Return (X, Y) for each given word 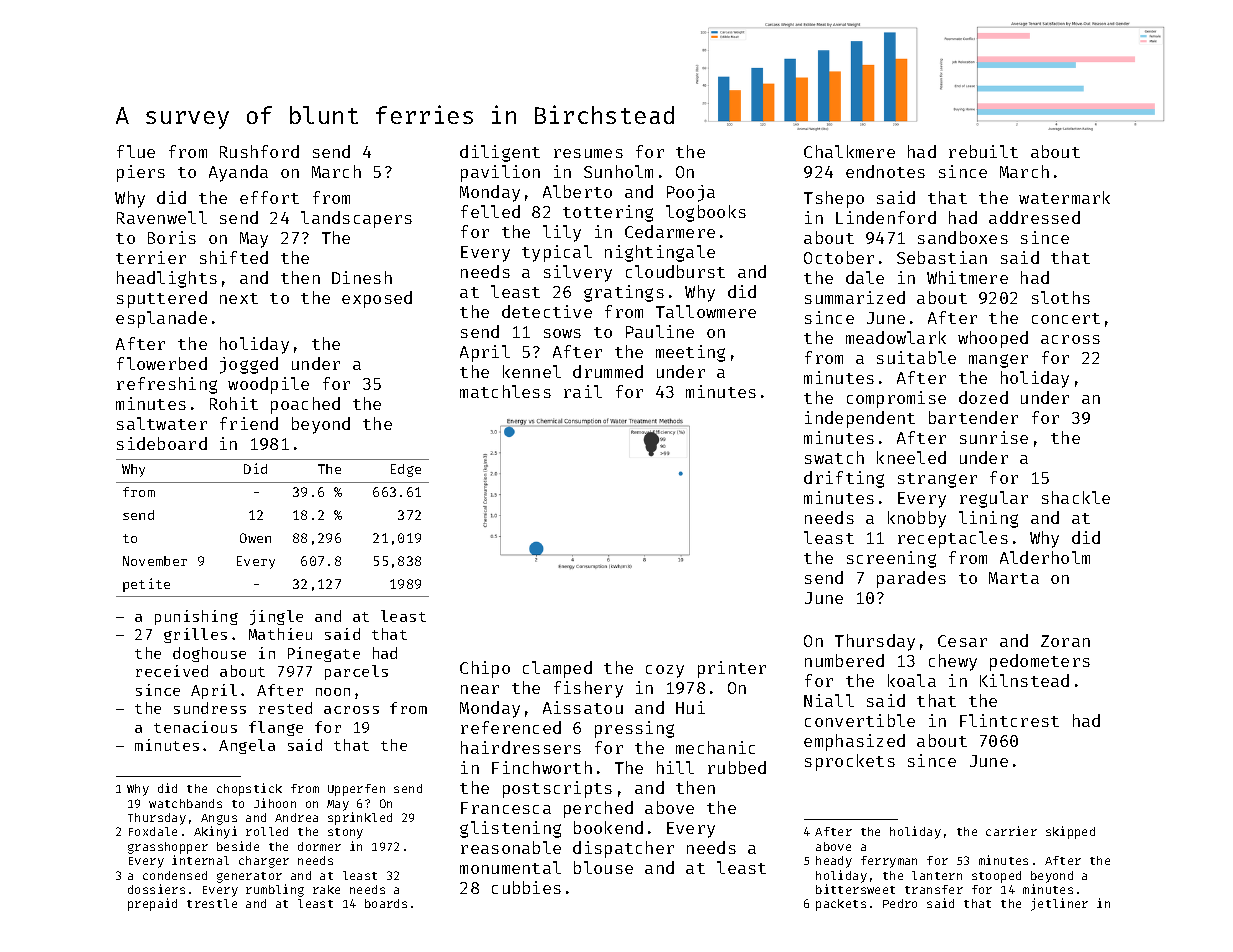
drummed (608, 371)
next (239, 298)
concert (1066, 318)
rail (583, 391)
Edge (406, 470)
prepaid (152, 904)
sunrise (994, 437)
